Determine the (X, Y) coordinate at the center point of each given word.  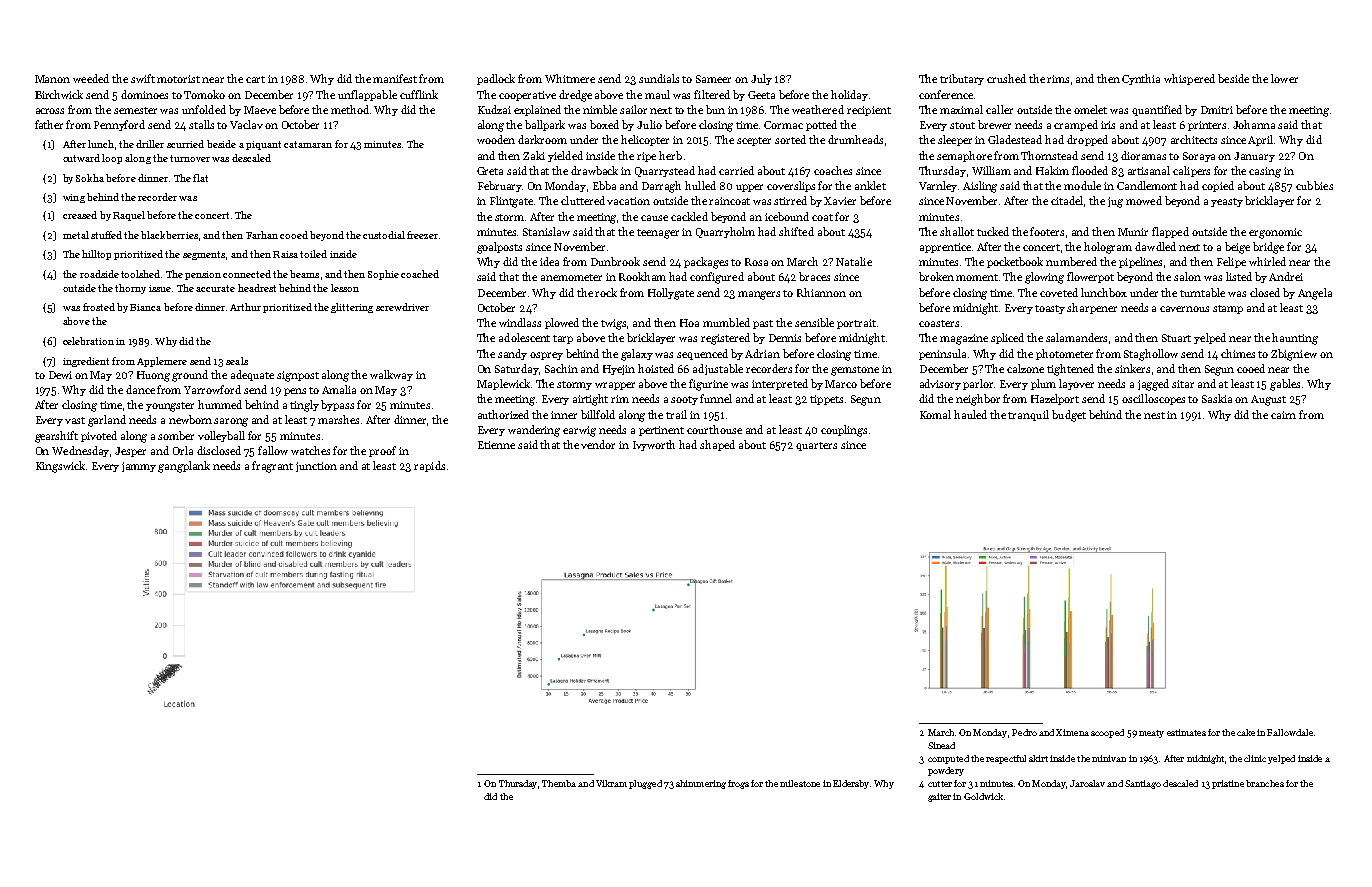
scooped (1107, 733)
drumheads (855, 139)
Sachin (561, 368)
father (49, 124)
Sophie (383, 275)
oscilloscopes (1153, 399)
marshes (338, 419)
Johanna (1254, 124)
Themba (559, 783)
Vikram (611, 783)
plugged (645, 784)
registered (725, 339)
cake (1246, 732)
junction (316, 467)
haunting (1295, 339)
